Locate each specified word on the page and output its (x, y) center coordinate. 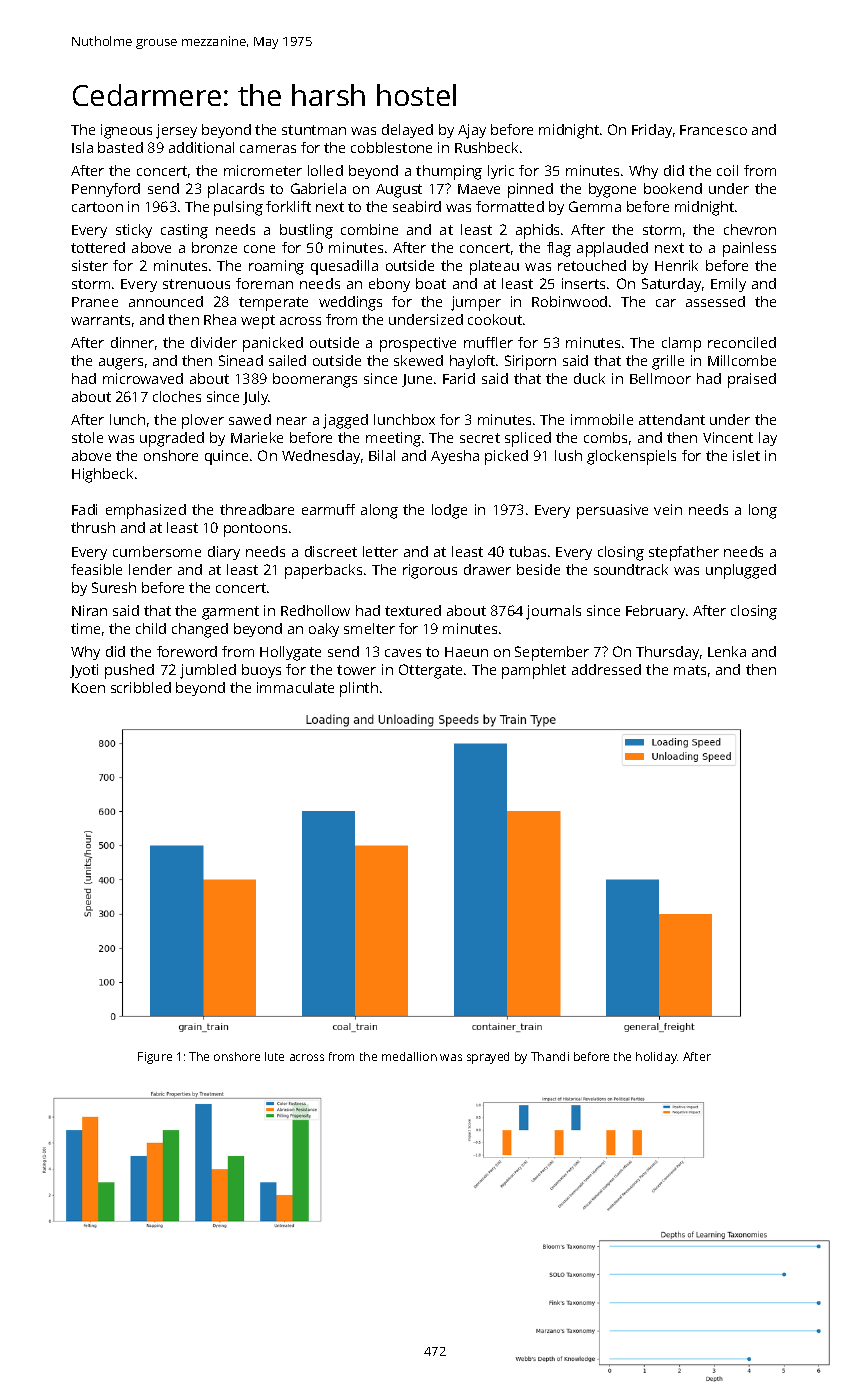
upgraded (172, 439)
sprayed (488, 1058)
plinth (359, 689)
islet (746, 455)
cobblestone (391, 147)
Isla (82, 147)
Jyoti (84, 671)
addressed (606, 669)
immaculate (295, 687)
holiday (656, 1058)
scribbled (141, 687)
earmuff (328, 509)
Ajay (472, 131)
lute (274, 1056)
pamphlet (534, 671)
